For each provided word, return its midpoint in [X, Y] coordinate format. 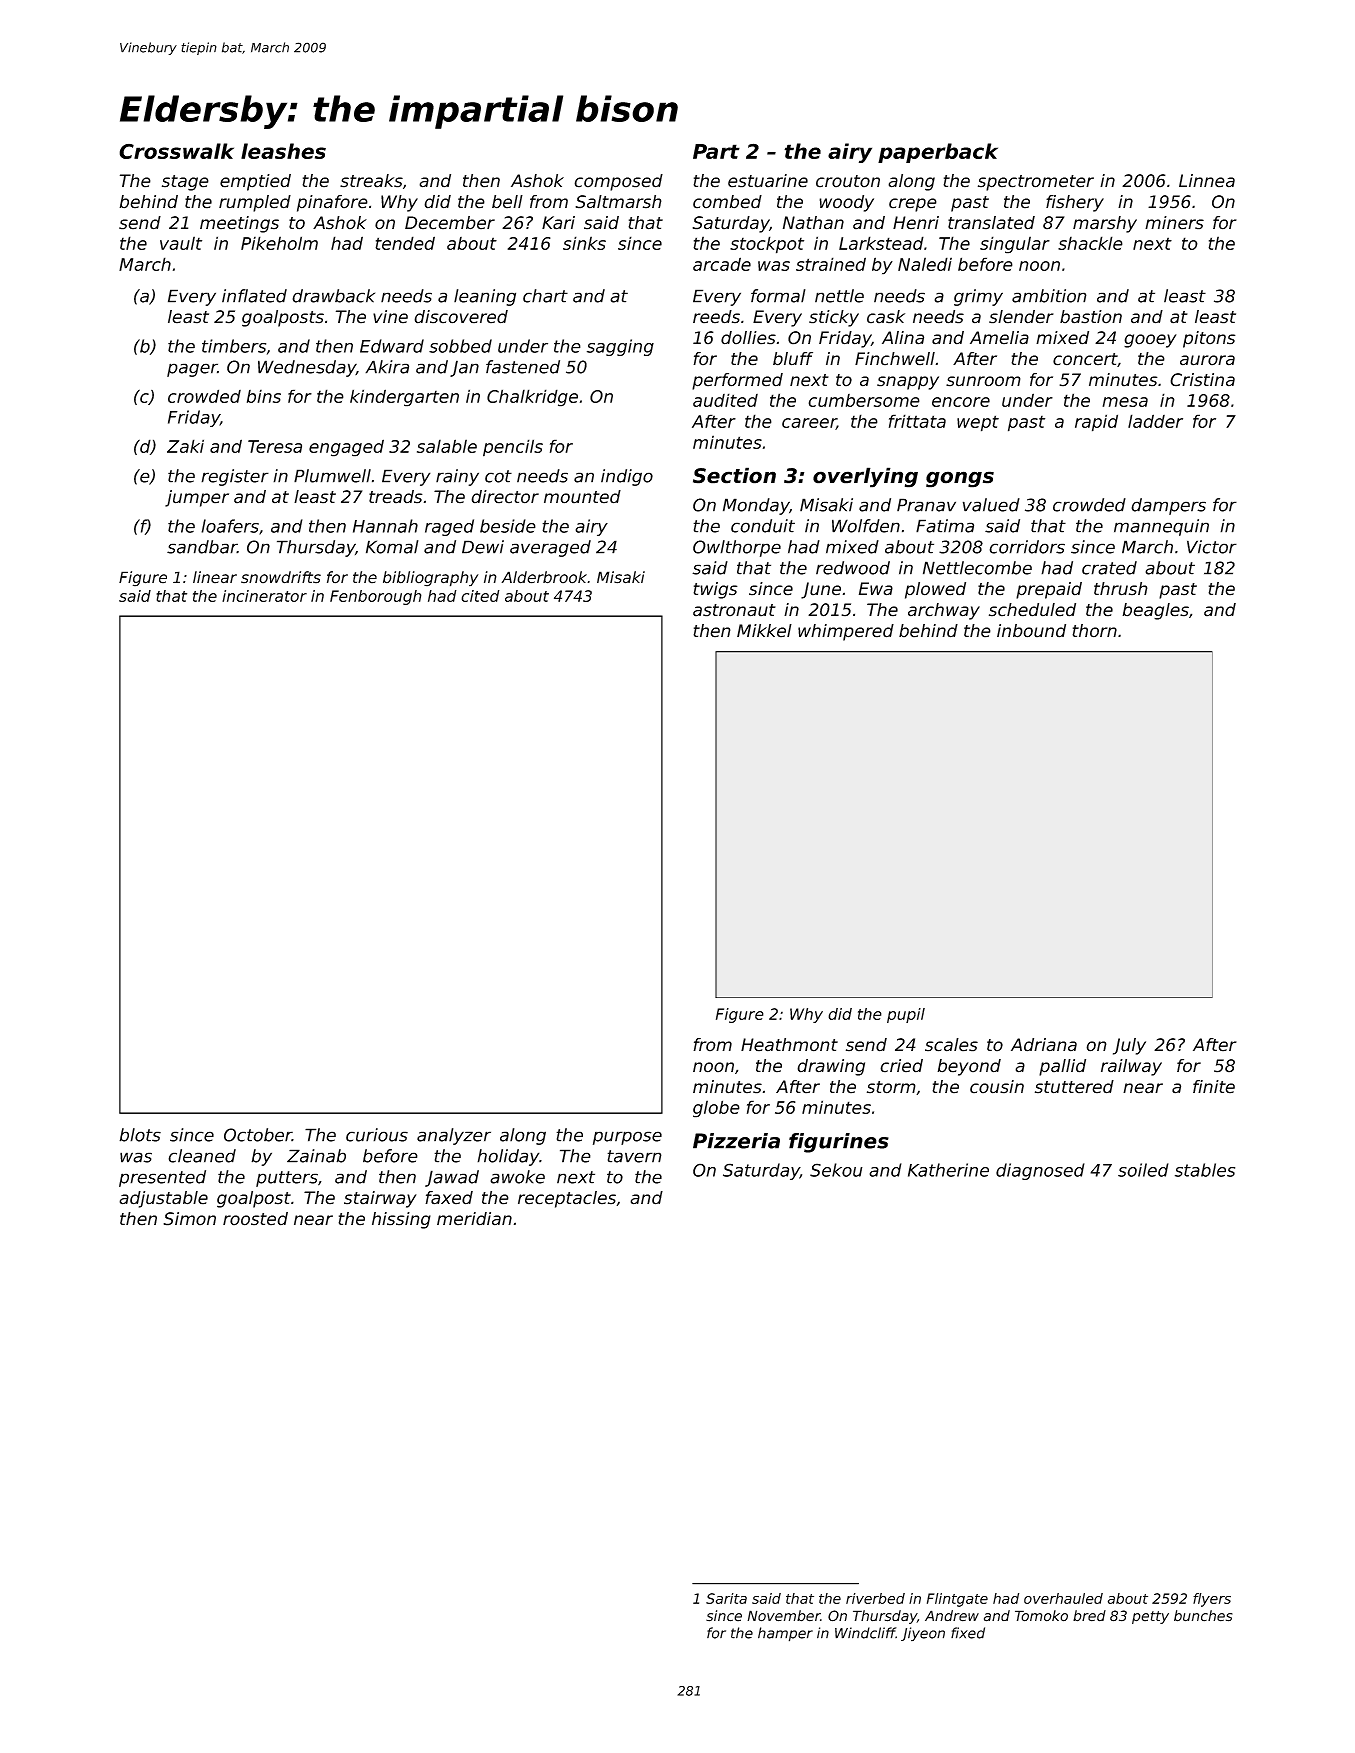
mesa [1125, 402]
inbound [1031, 631]
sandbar [202, 547]
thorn [1094, 631]
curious [377, 1135]
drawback [333, 296]
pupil [906, 1015]
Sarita [726, 1598]
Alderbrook [544, 577]
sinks [584, 243]
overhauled [1063, 1598]
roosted [255, 1219]
